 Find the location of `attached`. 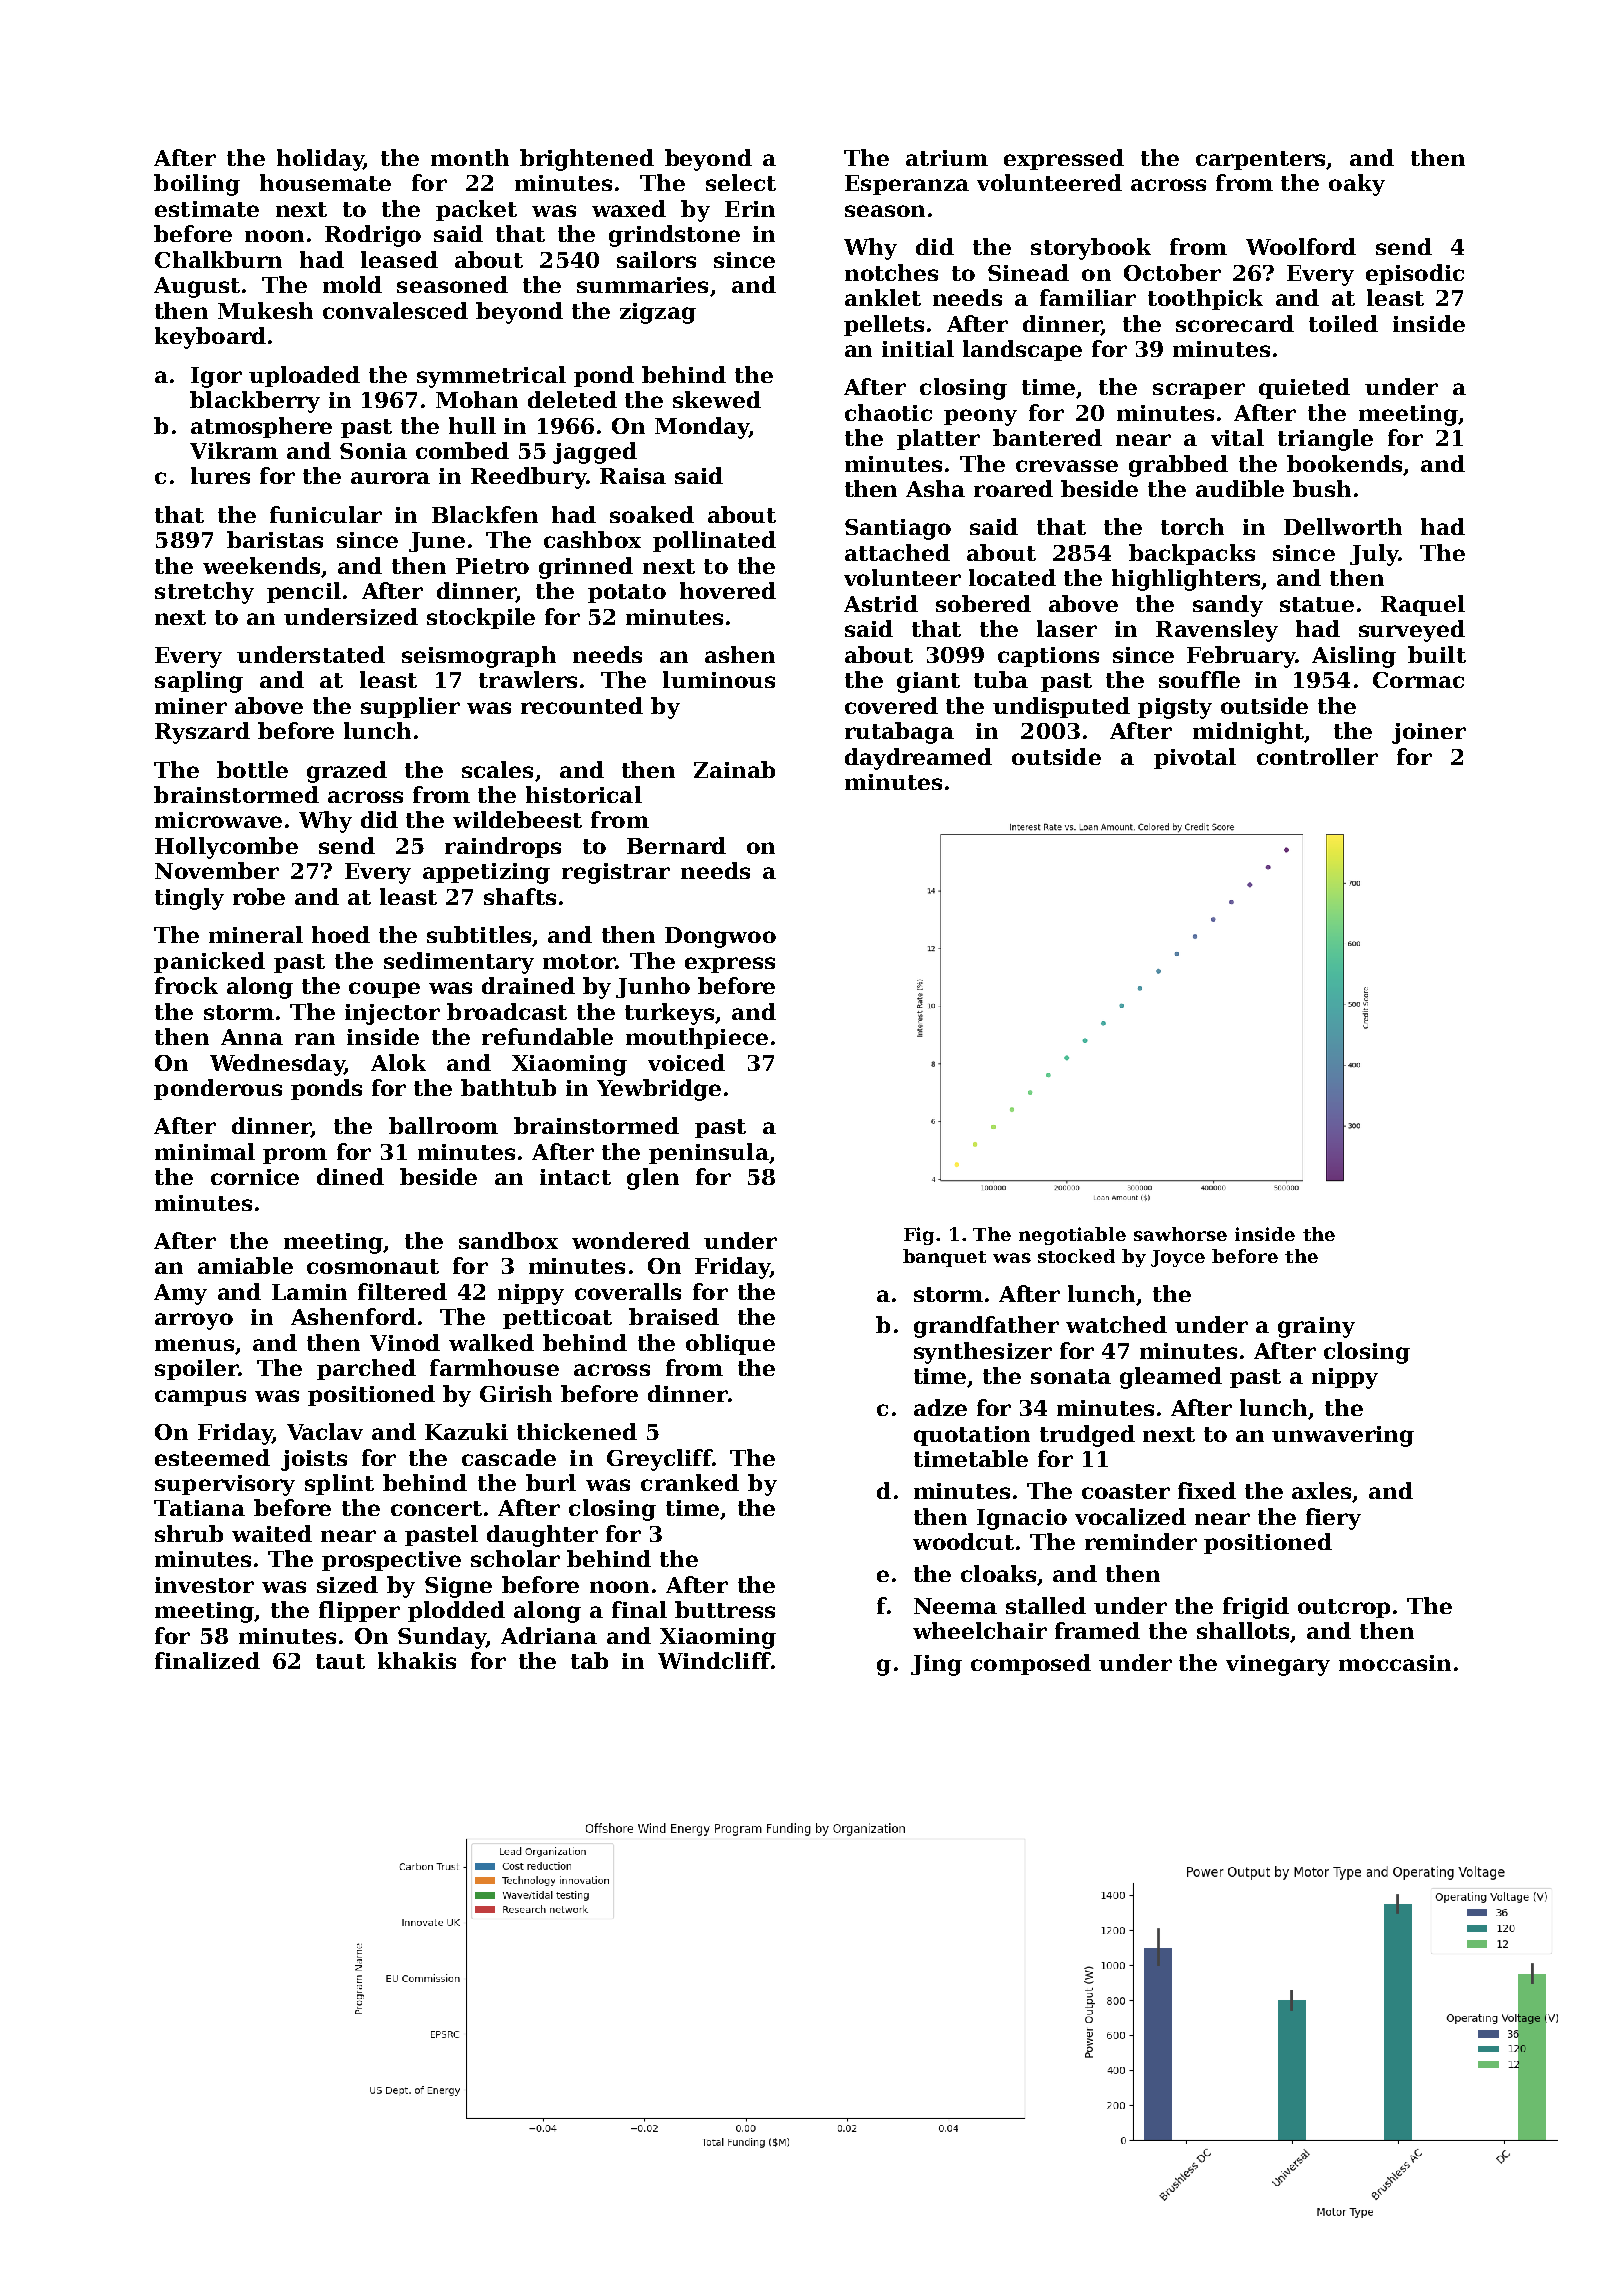

attached is located at coordinates (897, 552).
